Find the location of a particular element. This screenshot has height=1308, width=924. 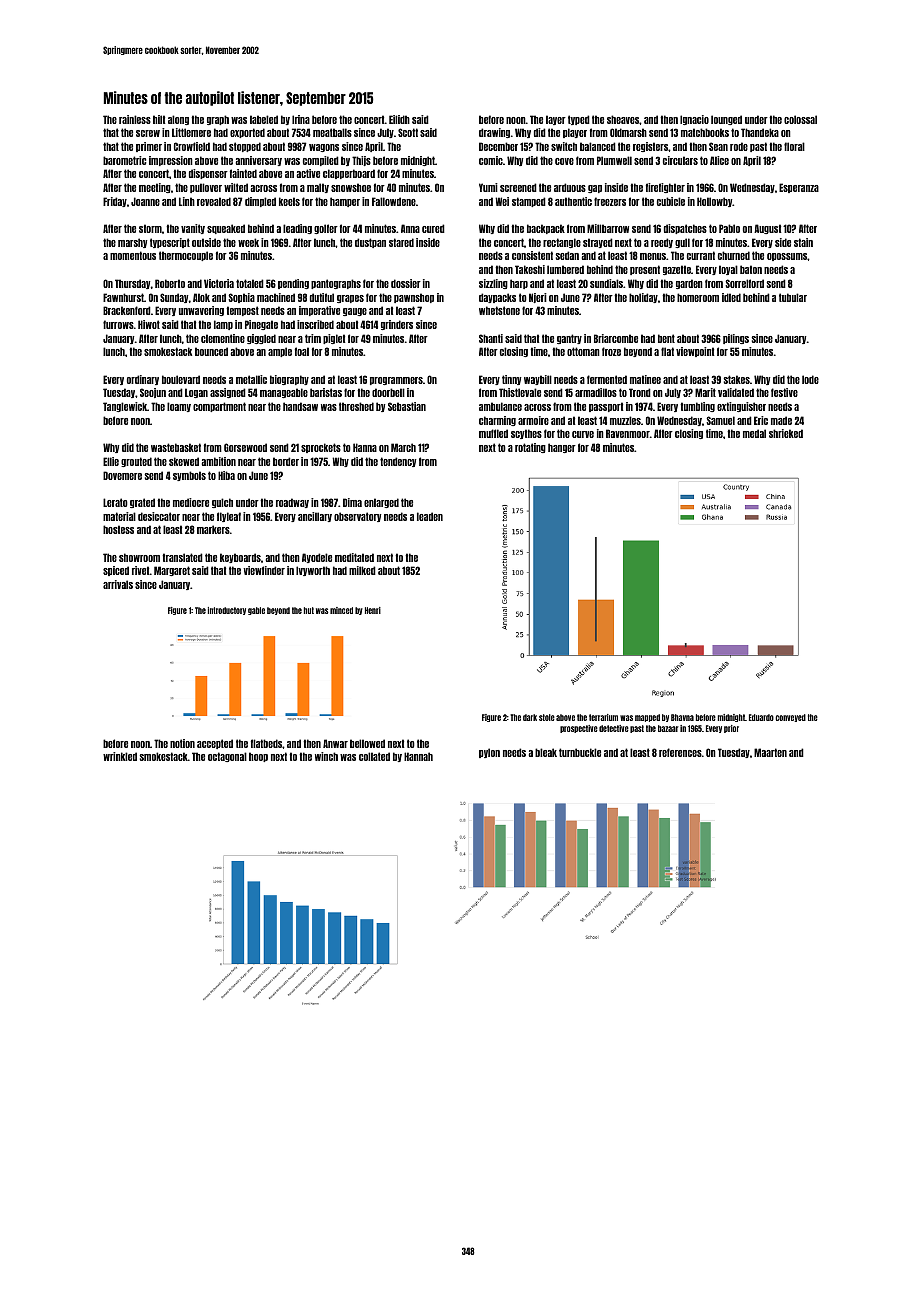

keyboards is located at coordinates (240, 558).
